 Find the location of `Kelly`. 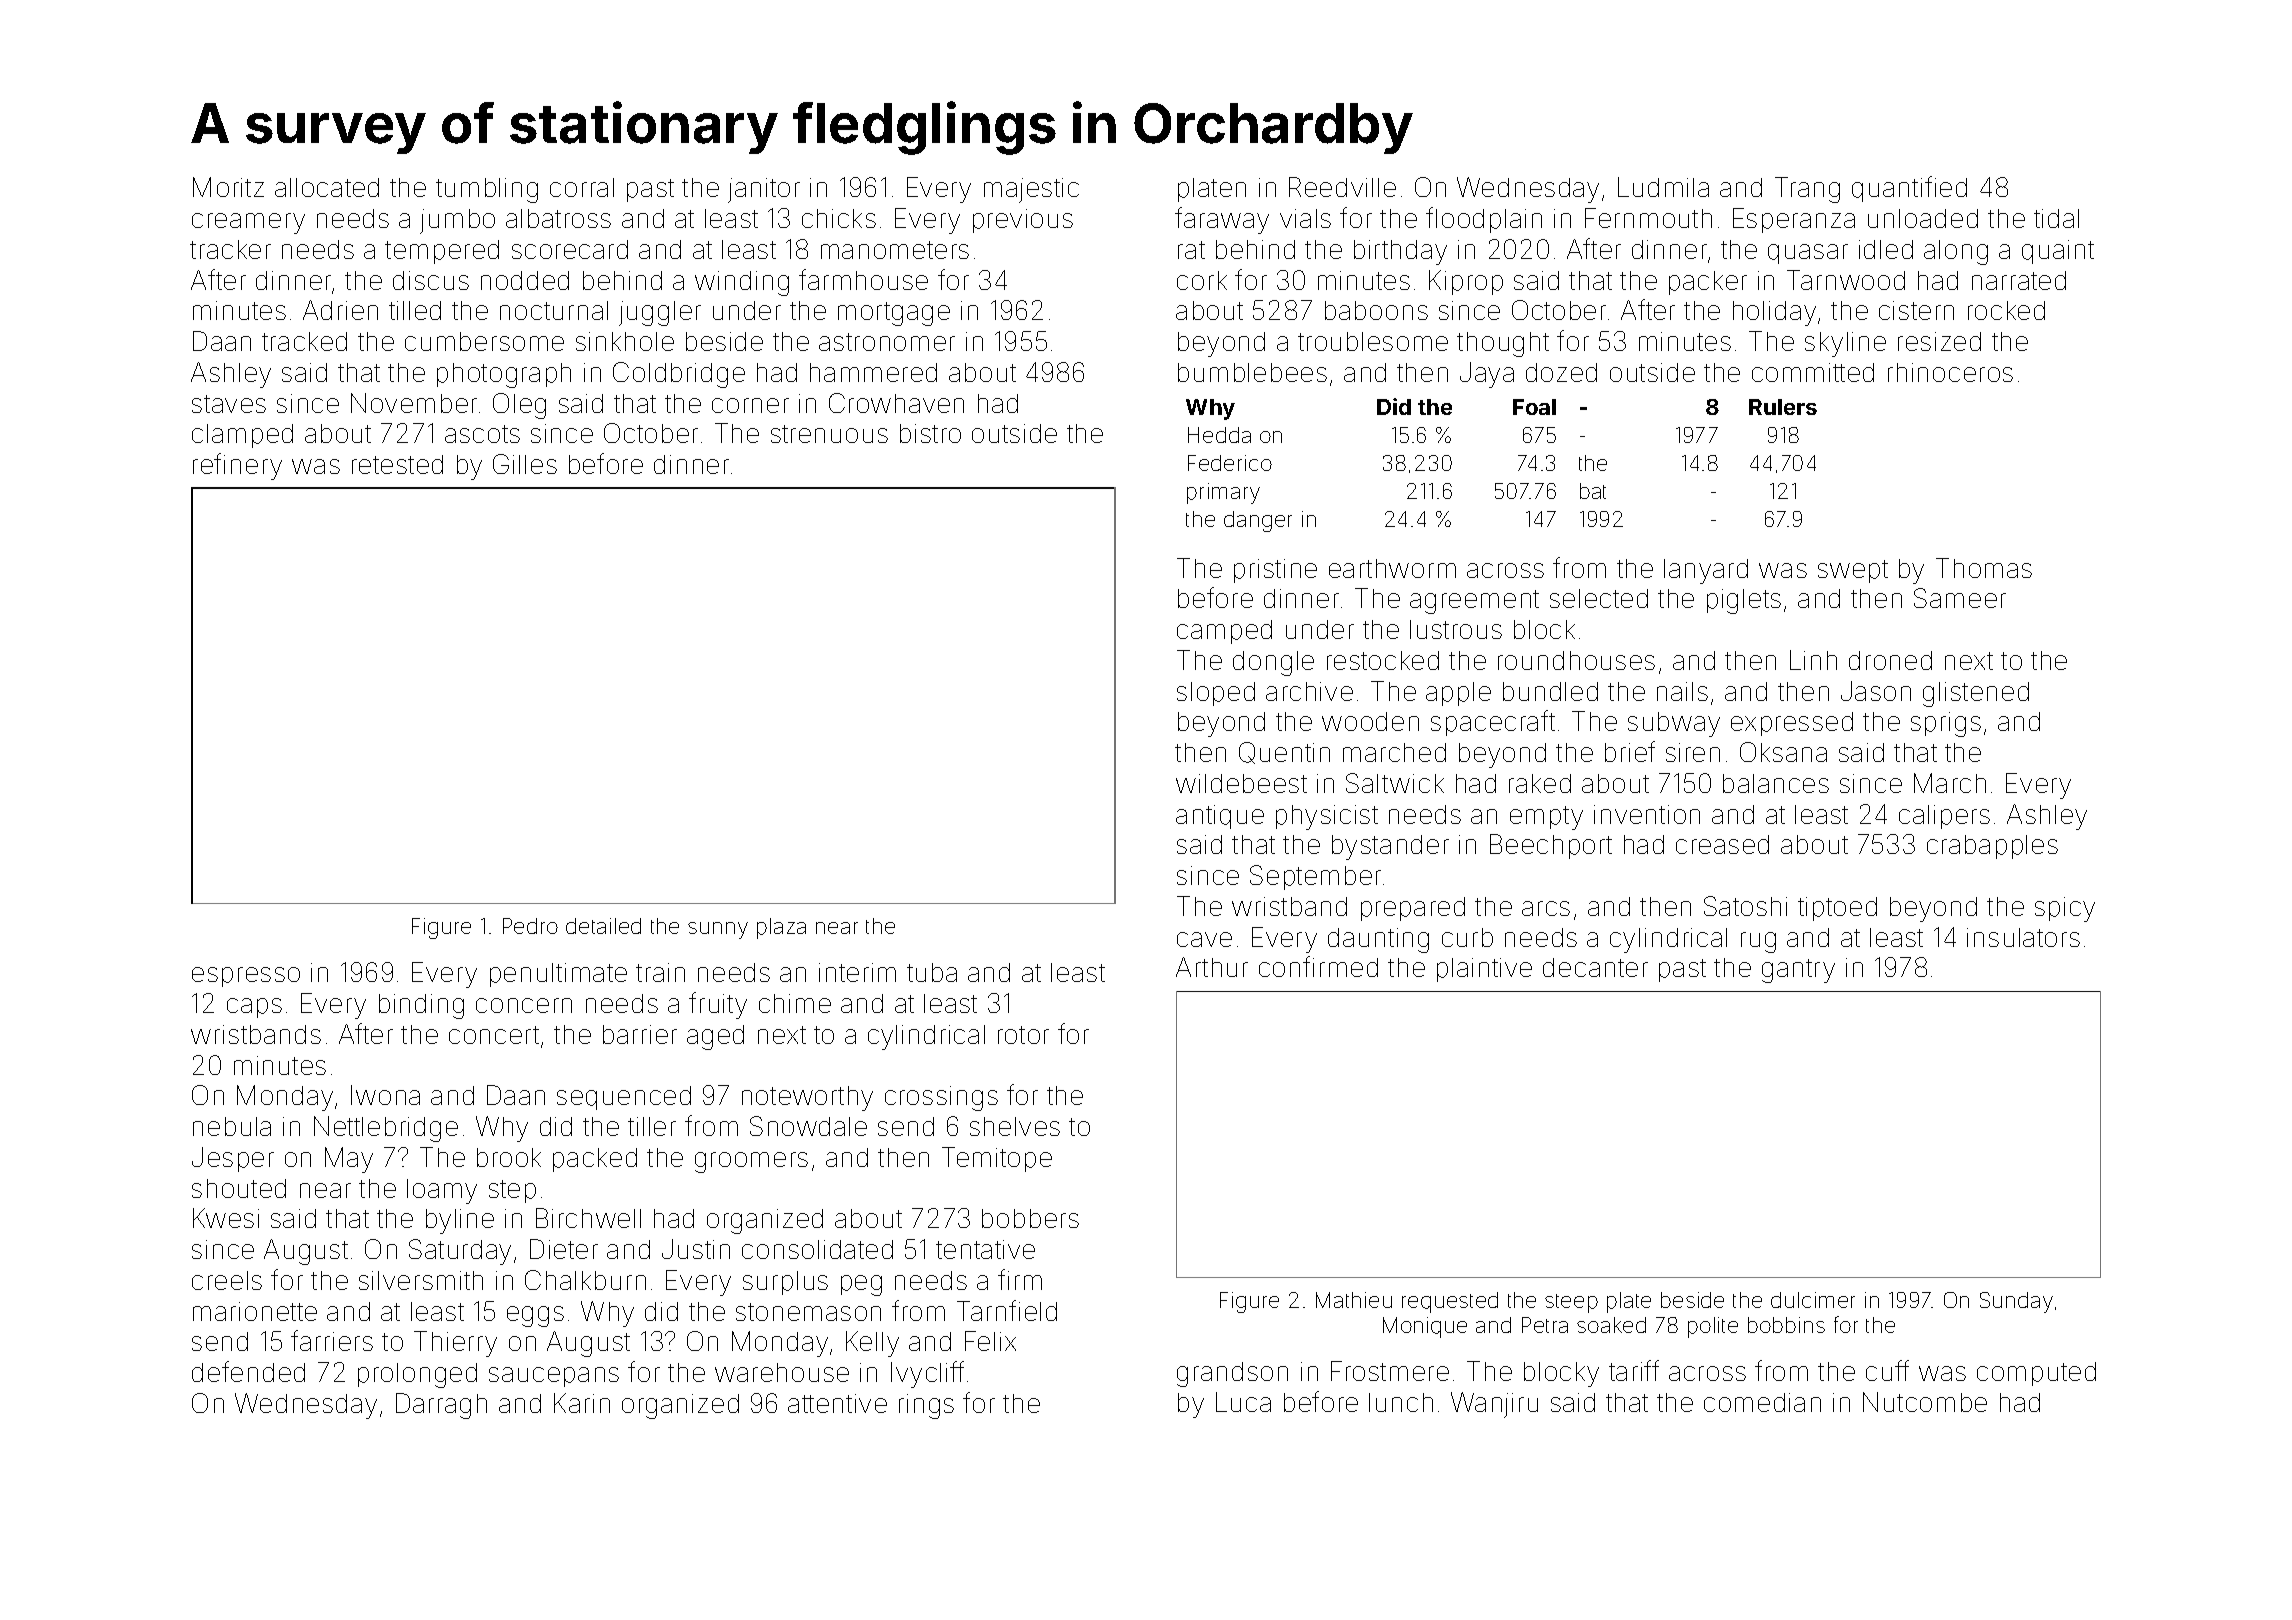

Kelly is located at coordinates (872, 1344).
